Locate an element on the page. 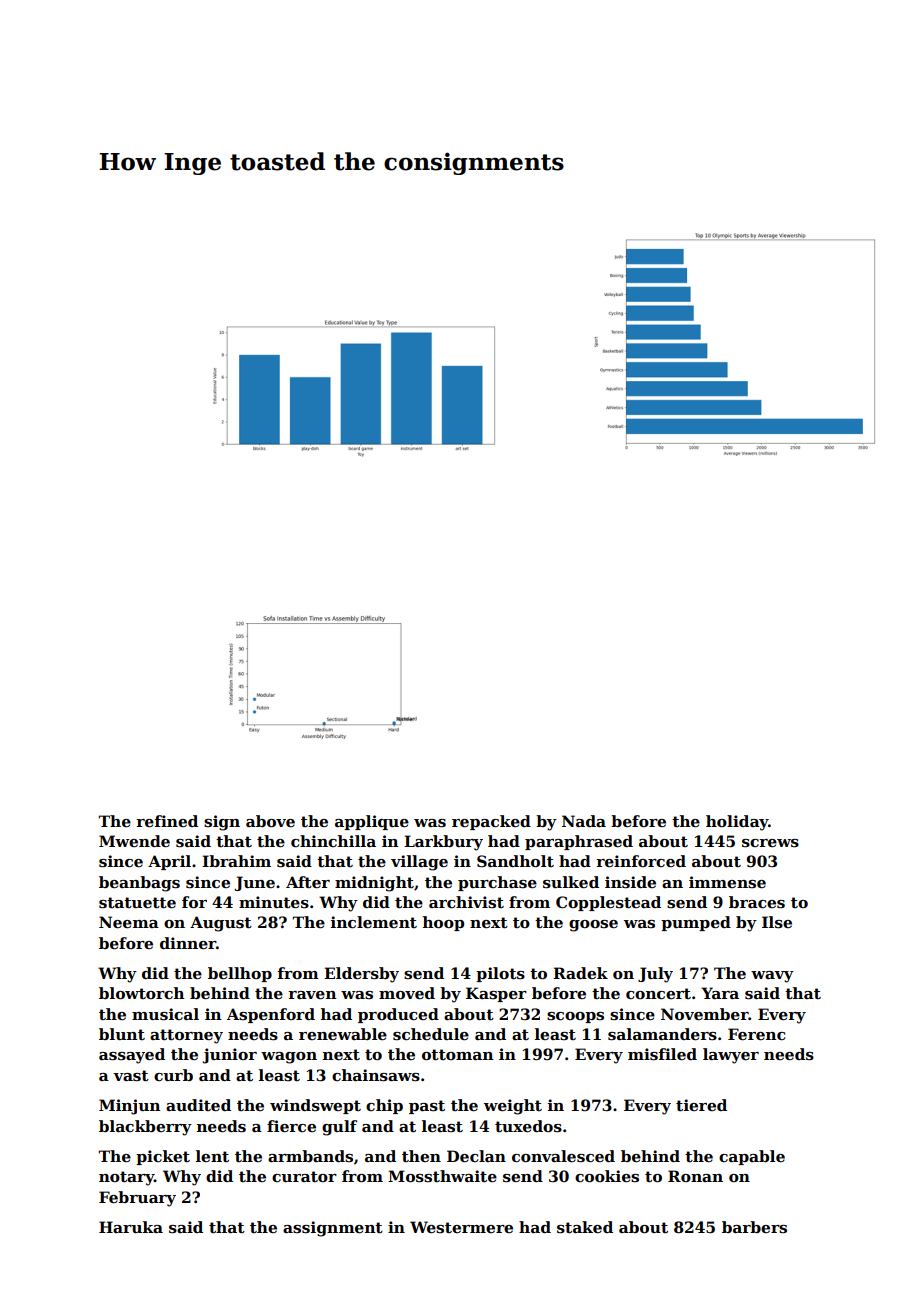 This page has width=923, height=1310. Ronan is located at coordinates (695, 1176).
